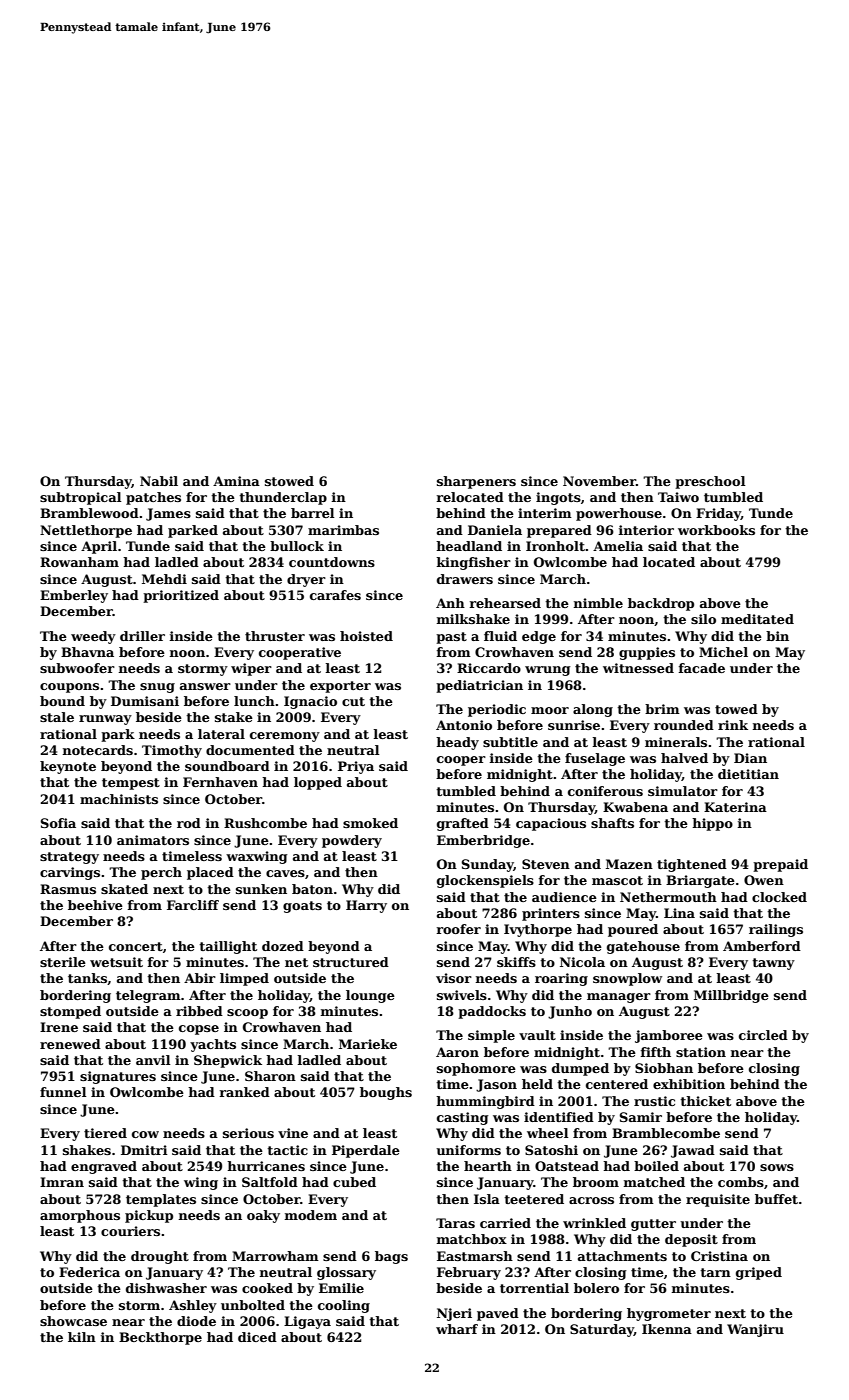  I want to click on subtropical, so click(80, 498).
